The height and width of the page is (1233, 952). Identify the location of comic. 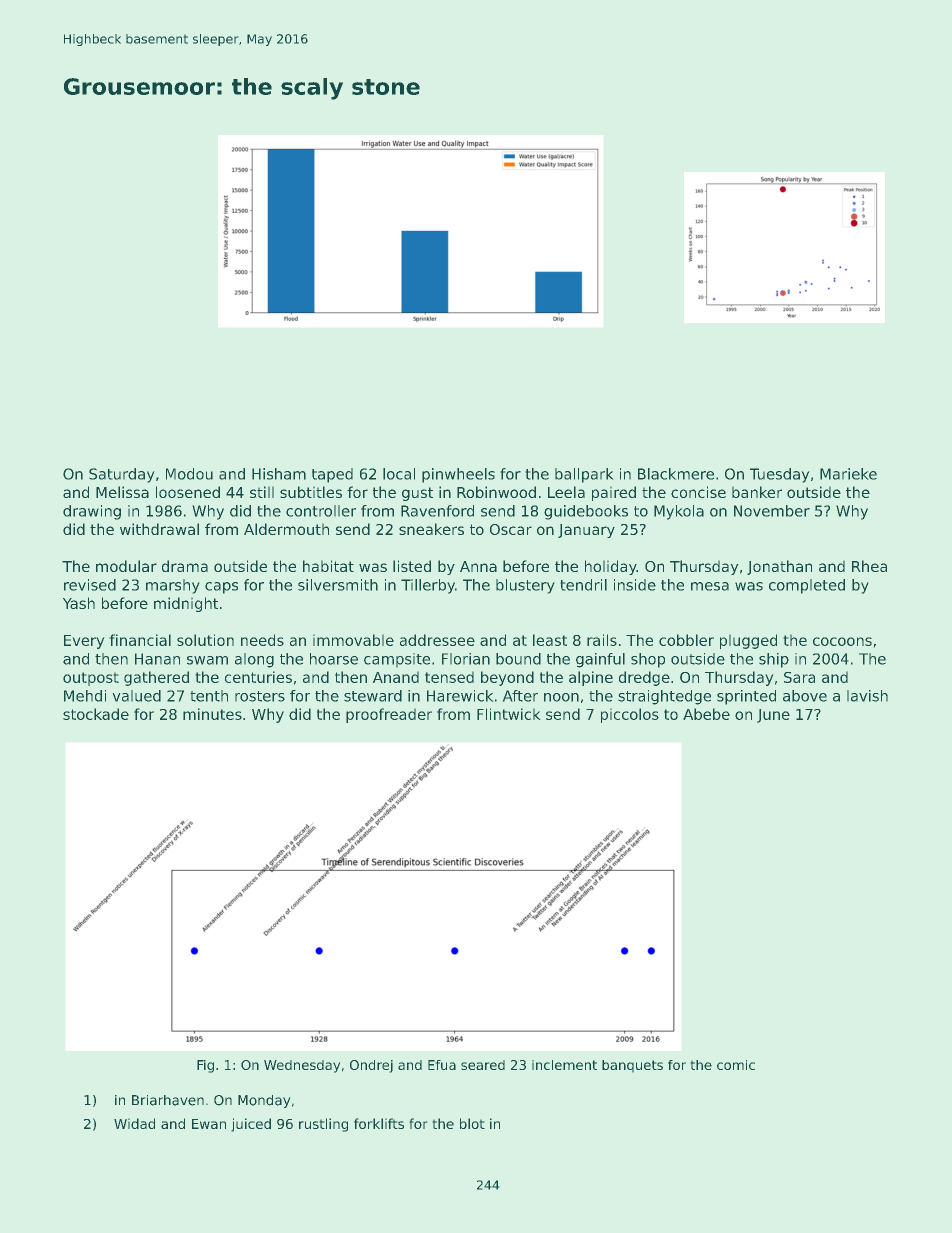
(736, 1065).
